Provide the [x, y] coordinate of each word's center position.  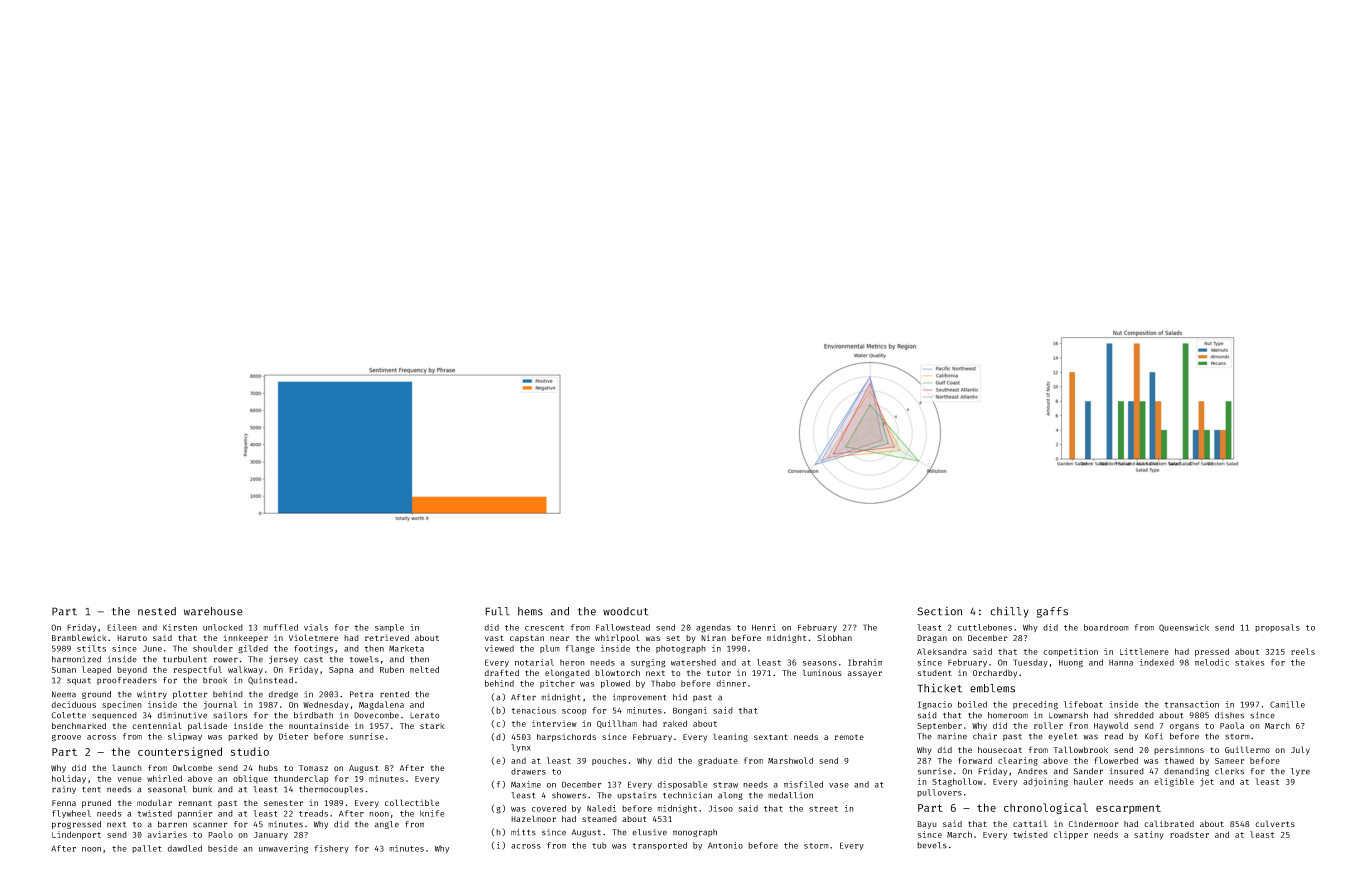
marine [952, 736]
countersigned [180, 752]
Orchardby [995, 674]
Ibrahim [865, 662]
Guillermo [1247, 749]
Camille [1287, 704]
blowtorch [617, 672]
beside [223, 848]
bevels [932, 845]
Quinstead [270, 681]
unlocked [223, 627]
